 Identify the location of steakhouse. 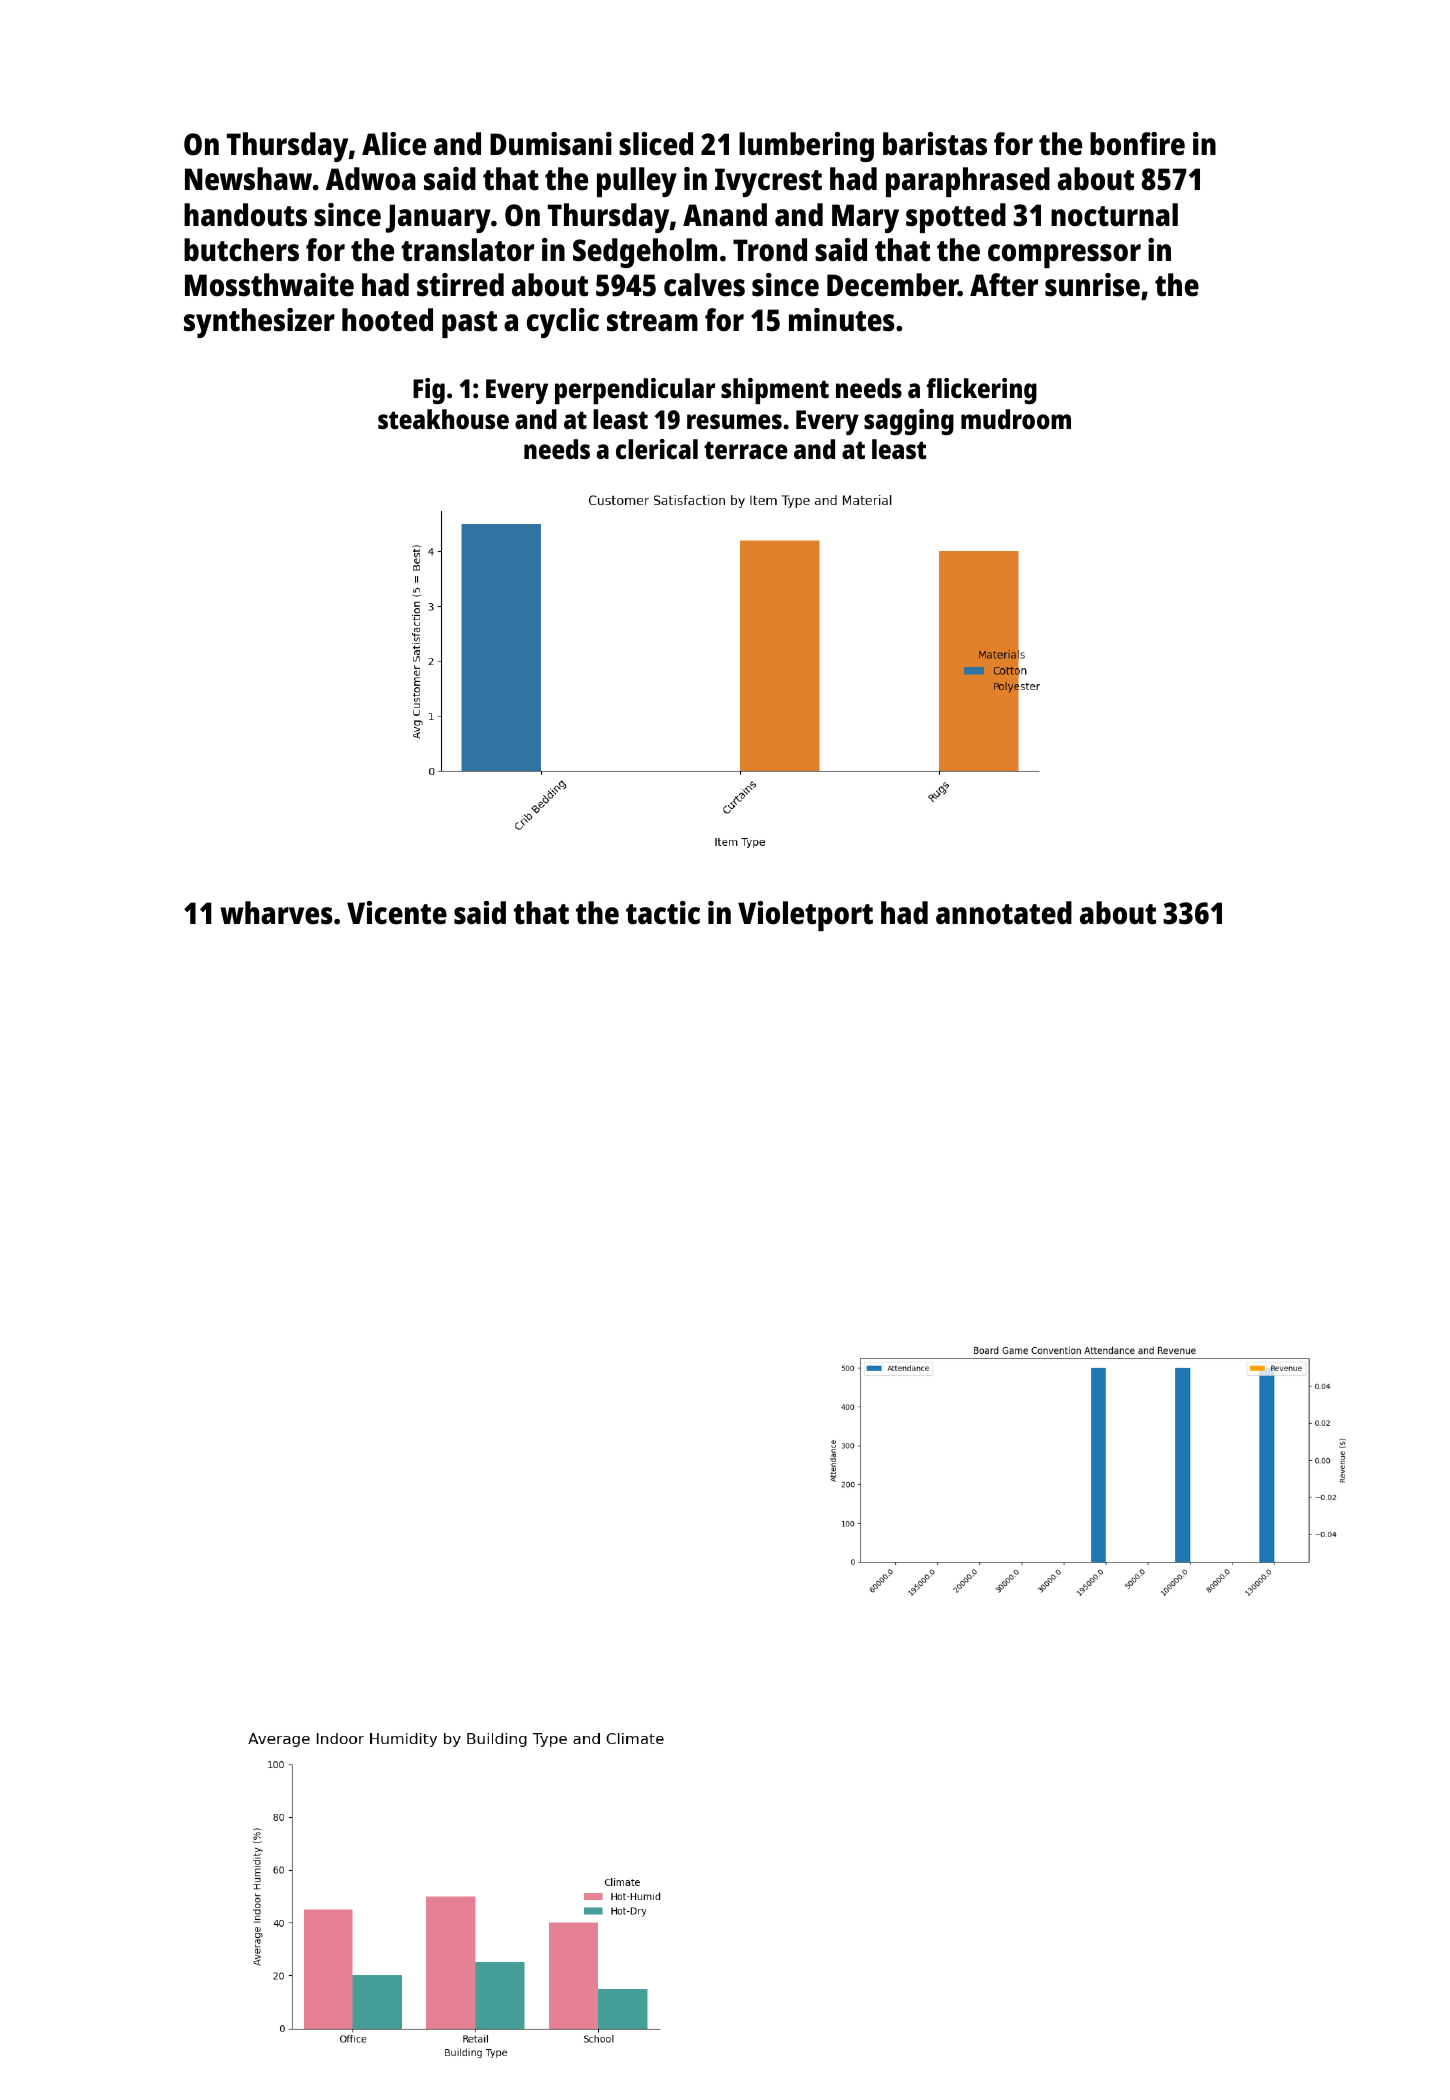
(443, 419).
